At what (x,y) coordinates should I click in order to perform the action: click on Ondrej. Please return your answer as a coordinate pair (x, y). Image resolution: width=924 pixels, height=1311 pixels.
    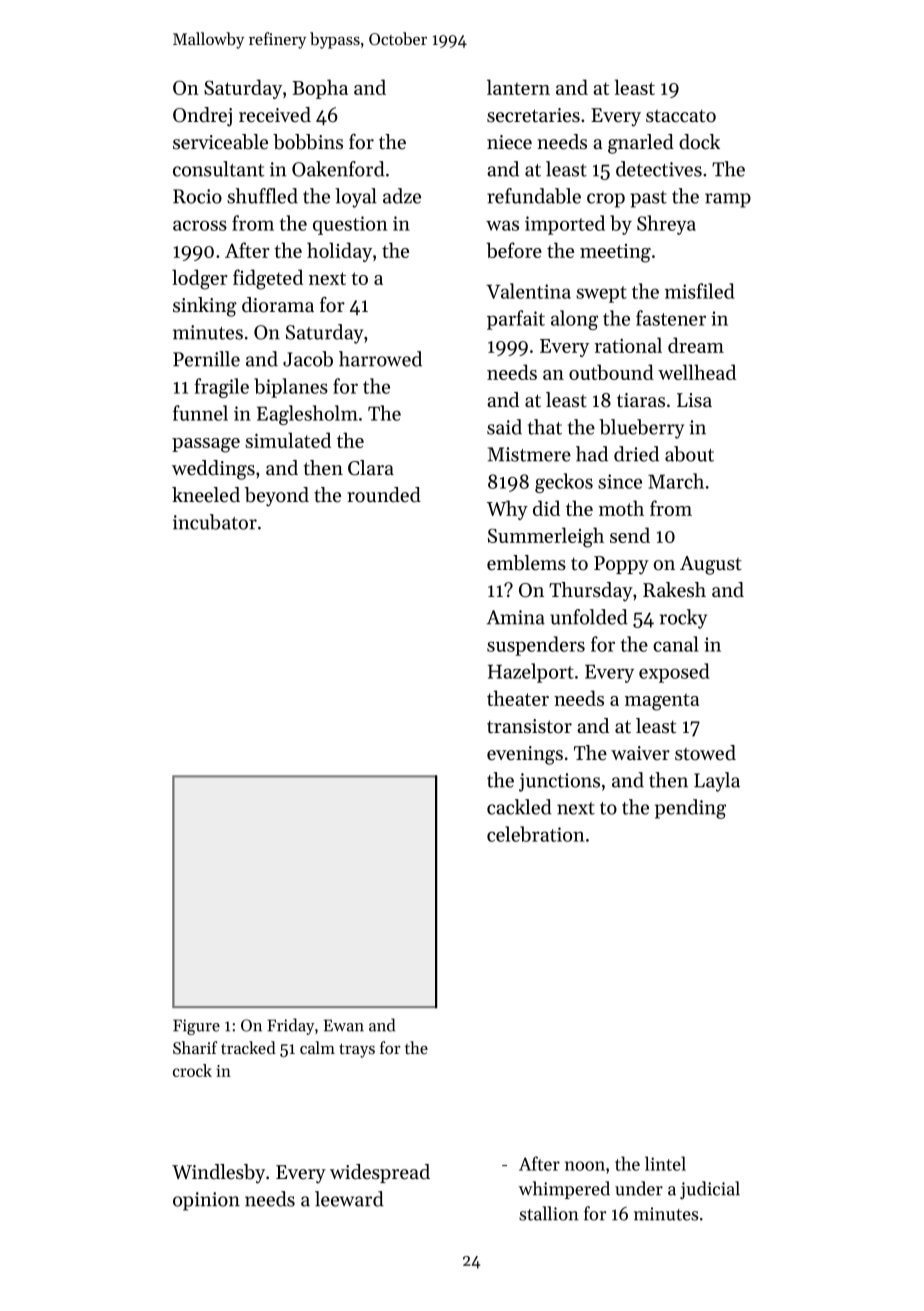
    Looking at the image, I should click on (202, 117).
